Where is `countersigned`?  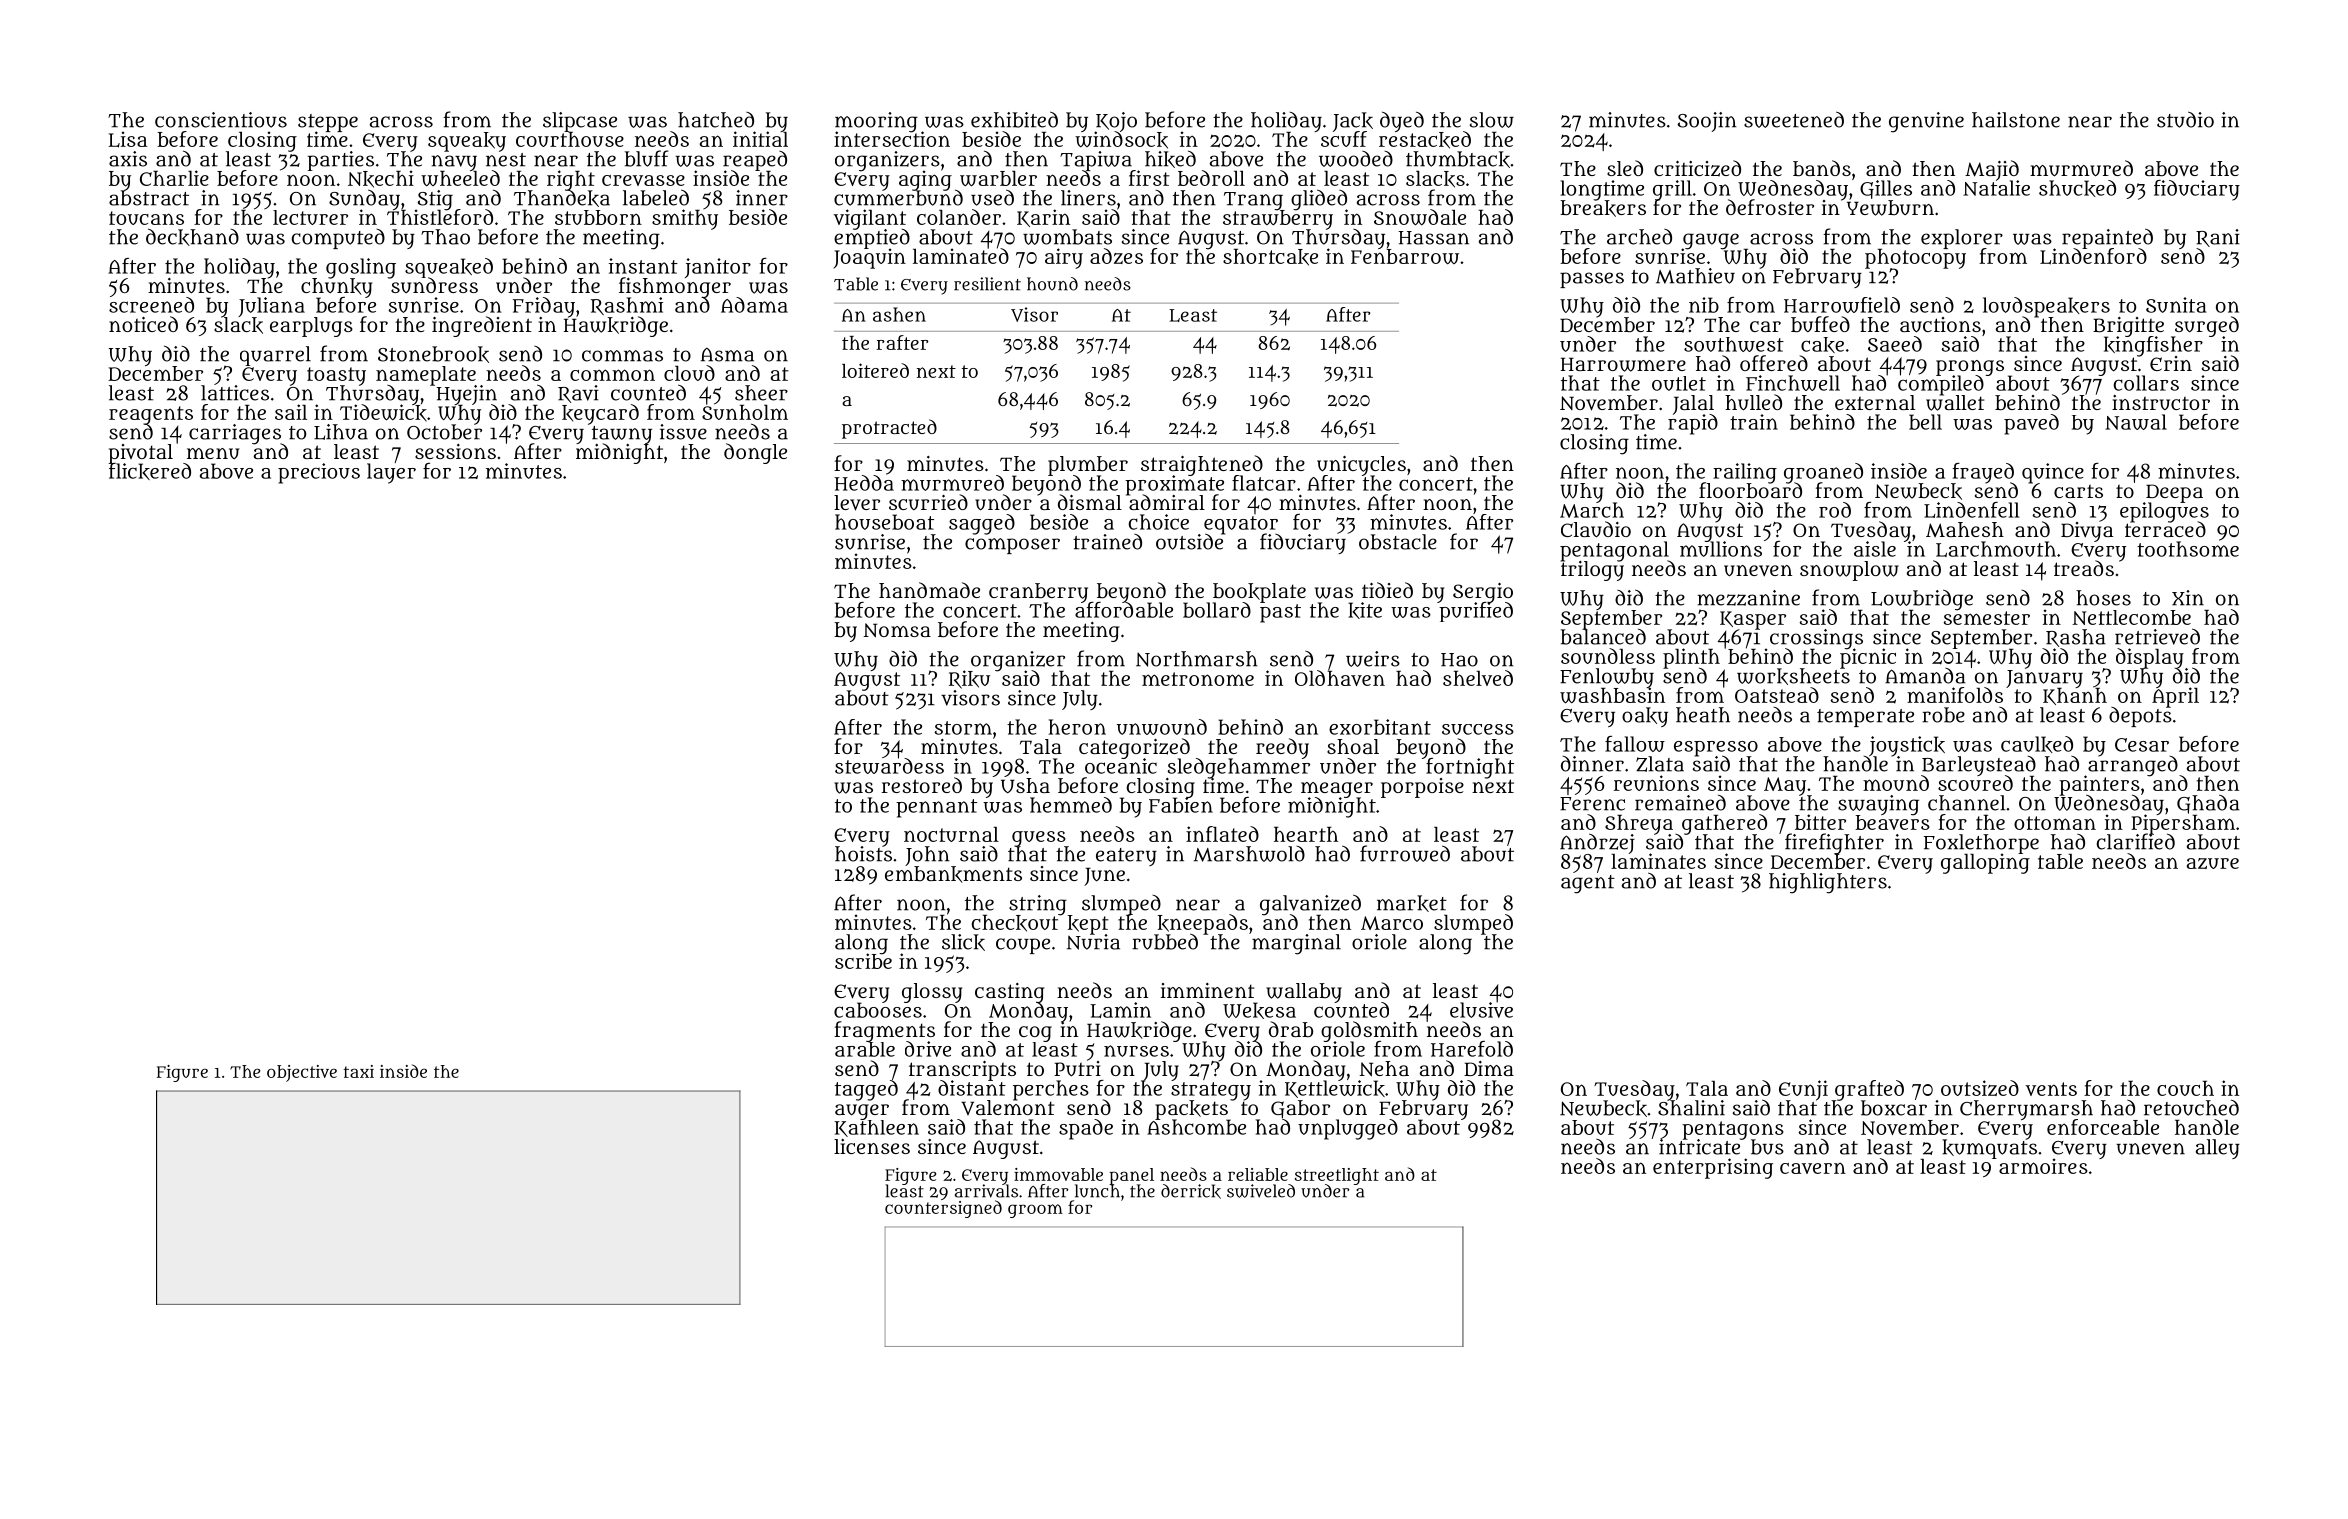 countersigned is located at coordinates (943, 1209).
